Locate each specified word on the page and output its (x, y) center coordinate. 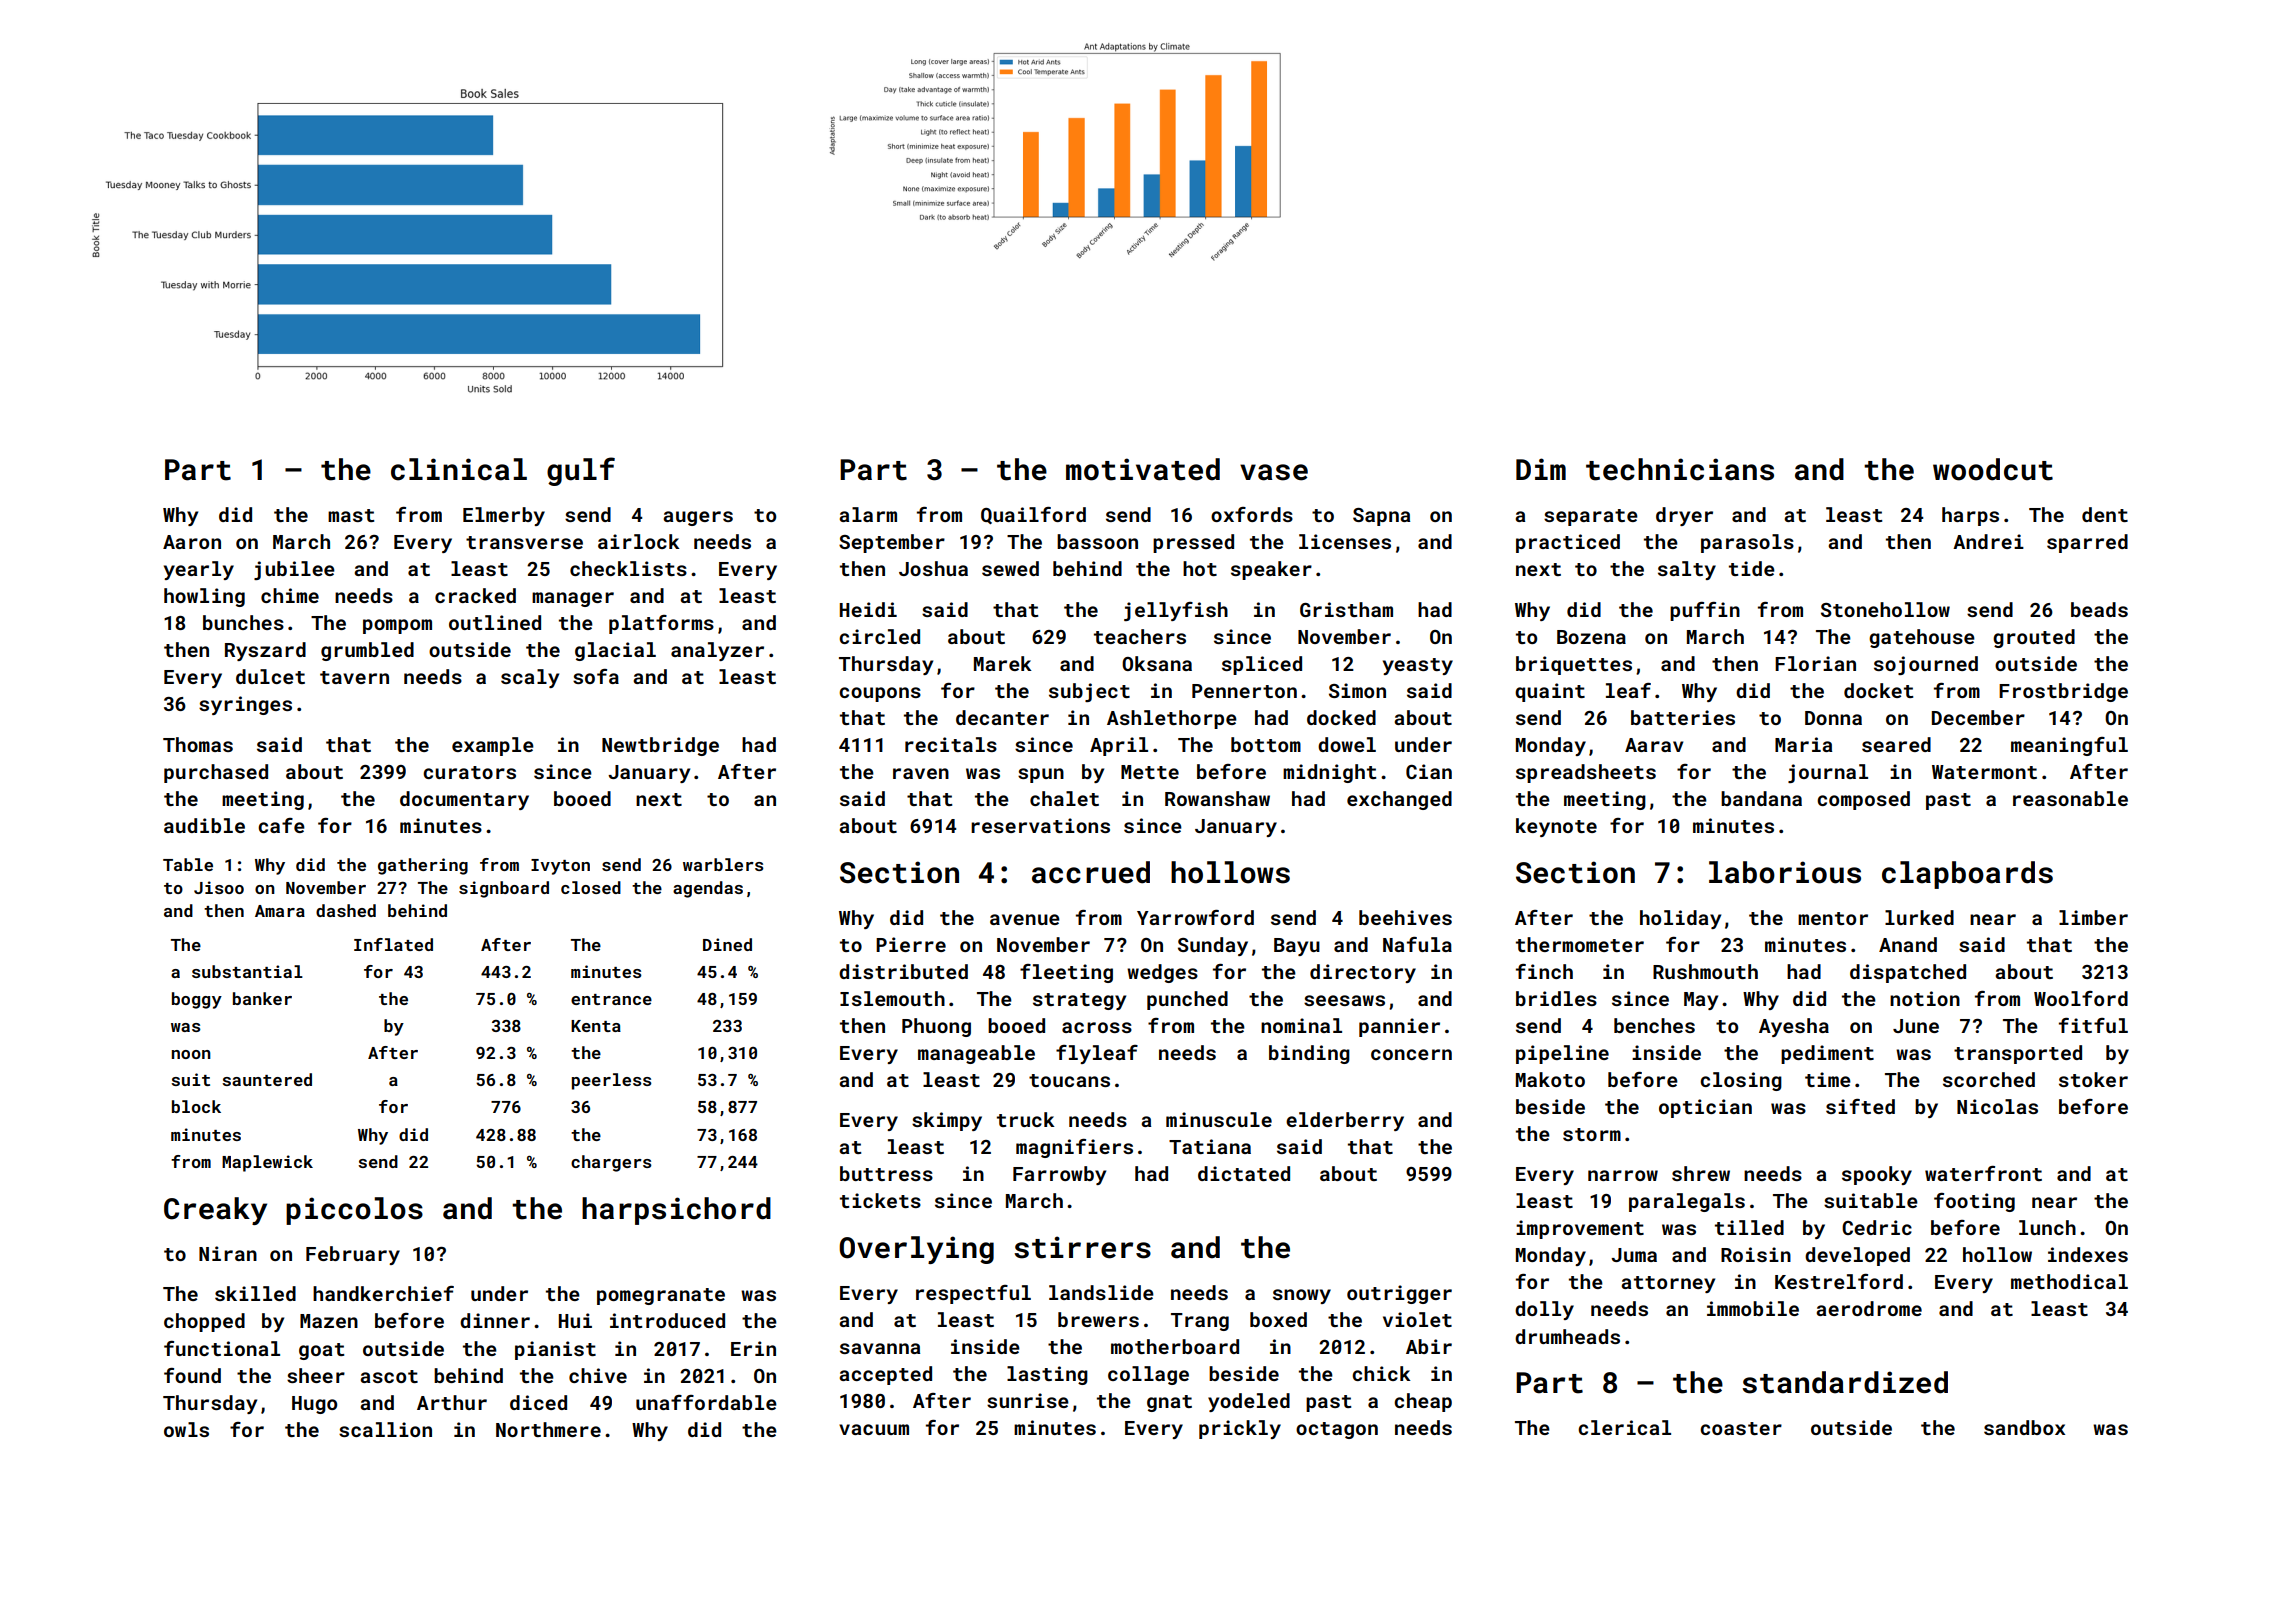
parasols (1747, 543)
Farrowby (1059, 1175)
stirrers (1082, 1247)
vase (1274, 472)
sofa (596, 676)
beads (2099, 609)
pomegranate (661, 1296)
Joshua (933, 568)
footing (1974, 1202)
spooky (1877, 1175)
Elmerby (504, 516)
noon (191, 1054)
